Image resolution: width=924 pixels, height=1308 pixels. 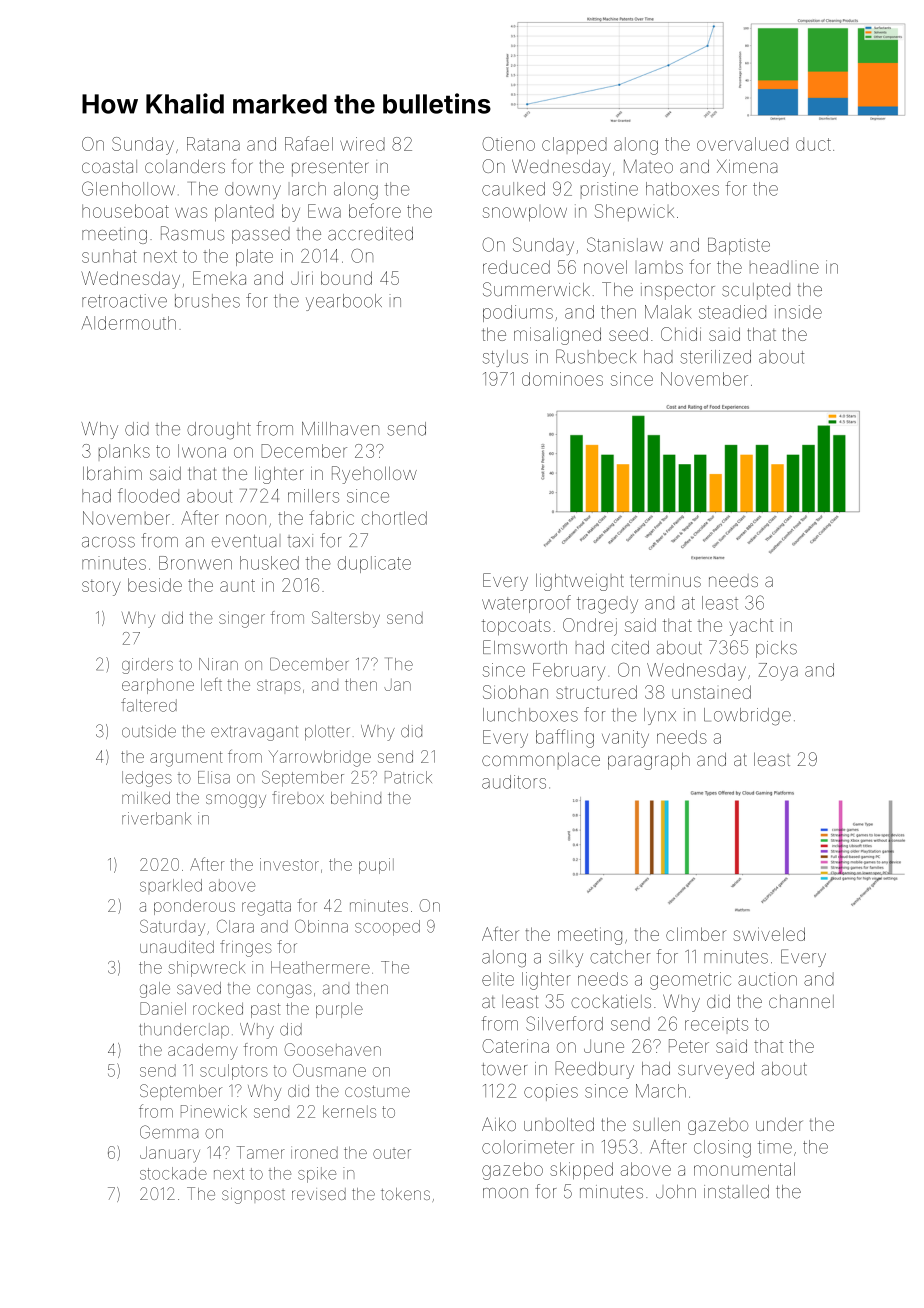 I want to click on sculptors, so click(x=234, y=1072).
